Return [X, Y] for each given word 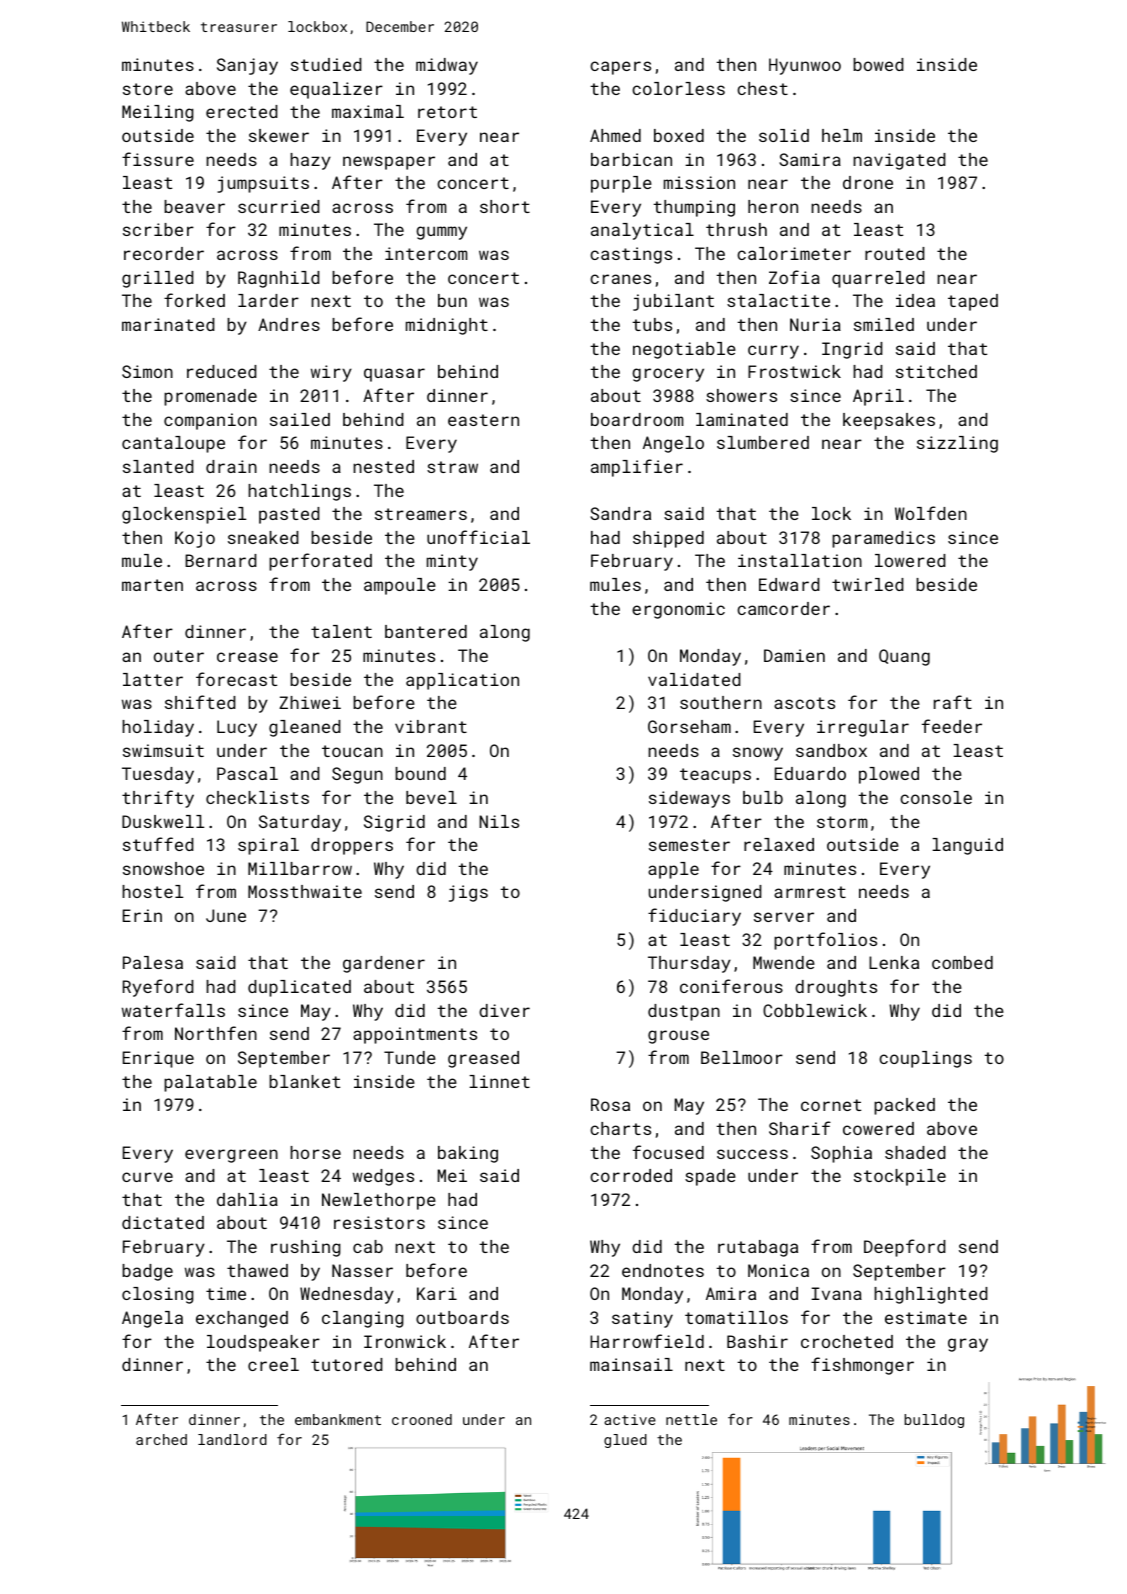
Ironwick [405, 1341]
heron [773, 206]
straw [452, 467]
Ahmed [615, 135]
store [148, 89]
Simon [147, 371]
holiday [158, 728]
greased [483, 1059]
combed [962, 962]
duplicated [299, 988]
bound [420, 773]
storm [842, 822]
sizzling [957, 444]
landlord [232, 1439]
